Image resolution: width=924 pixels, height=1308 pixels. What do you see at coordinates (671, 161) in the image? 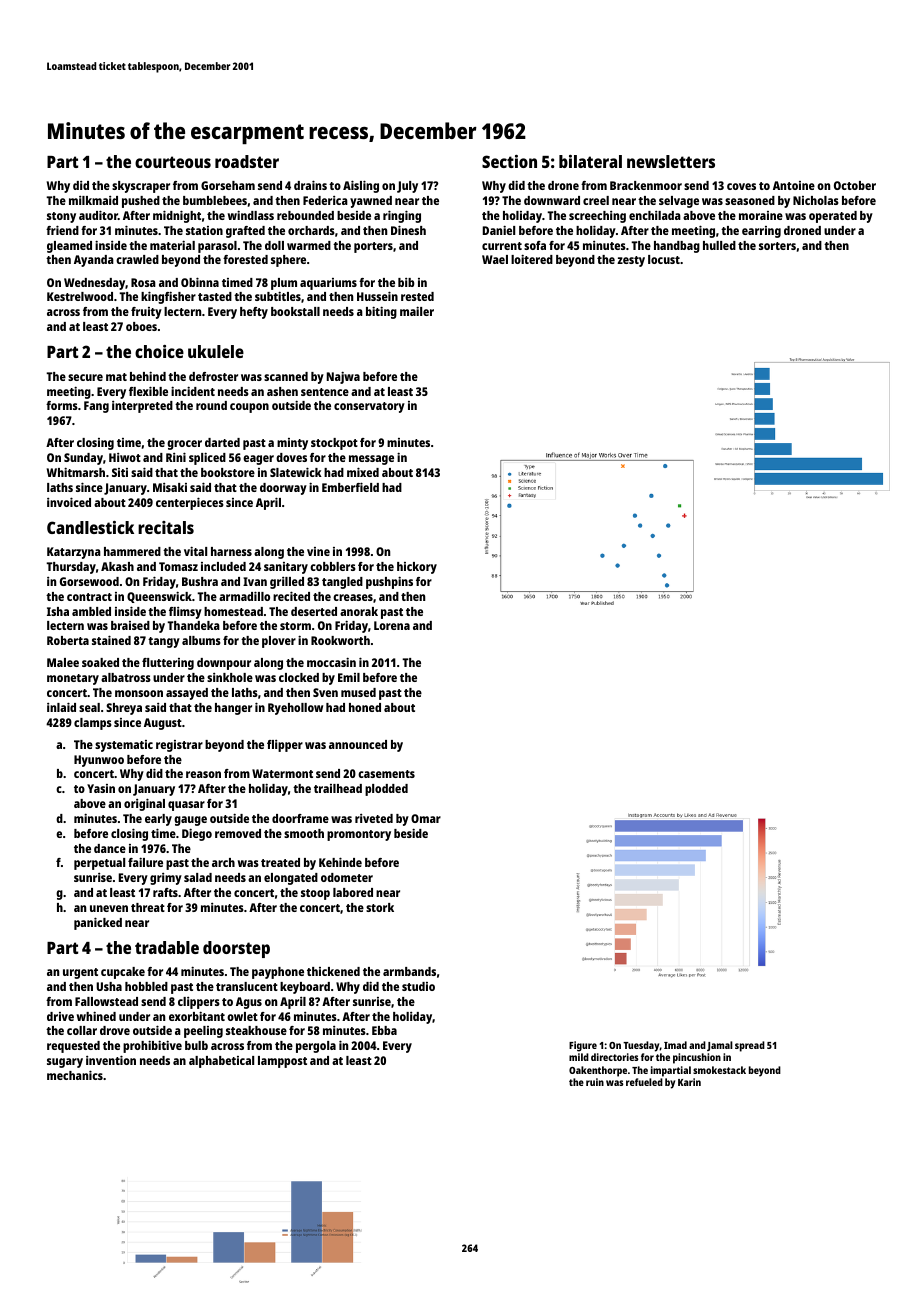
I see `newsletters` at bounding box center [671, 161].
